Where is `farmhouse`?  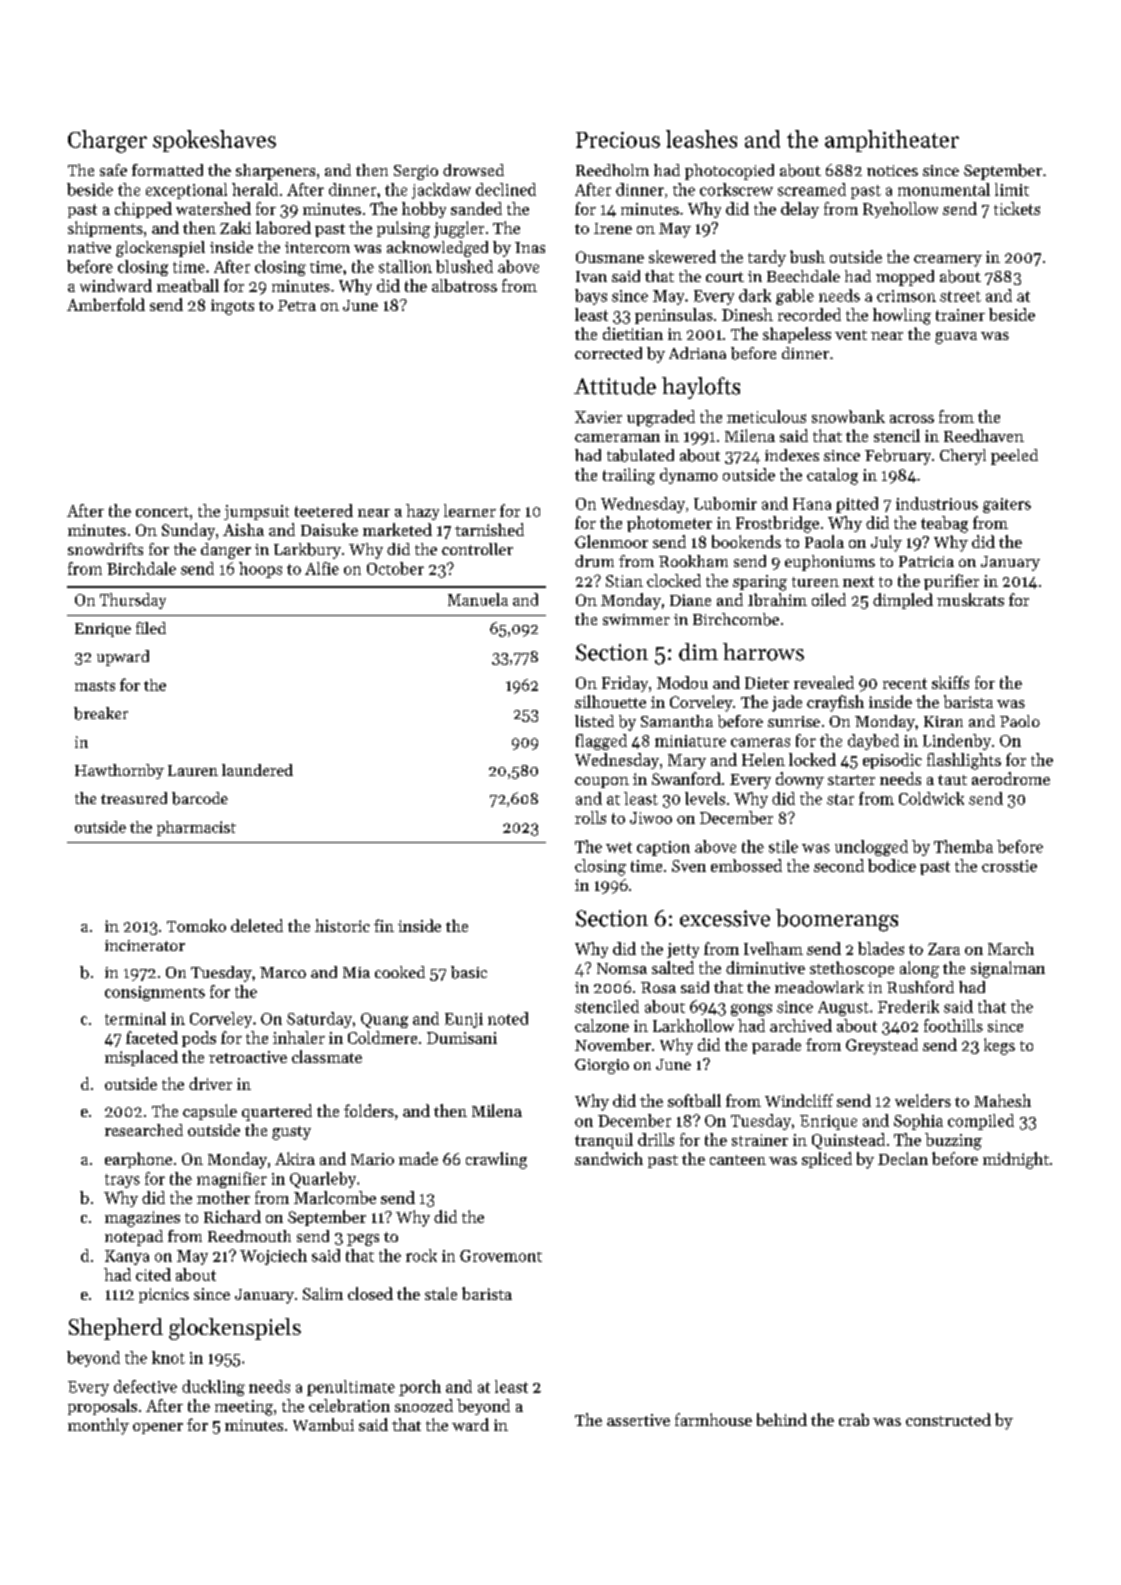
farmhouse is located at coordinates (713, 1419).
